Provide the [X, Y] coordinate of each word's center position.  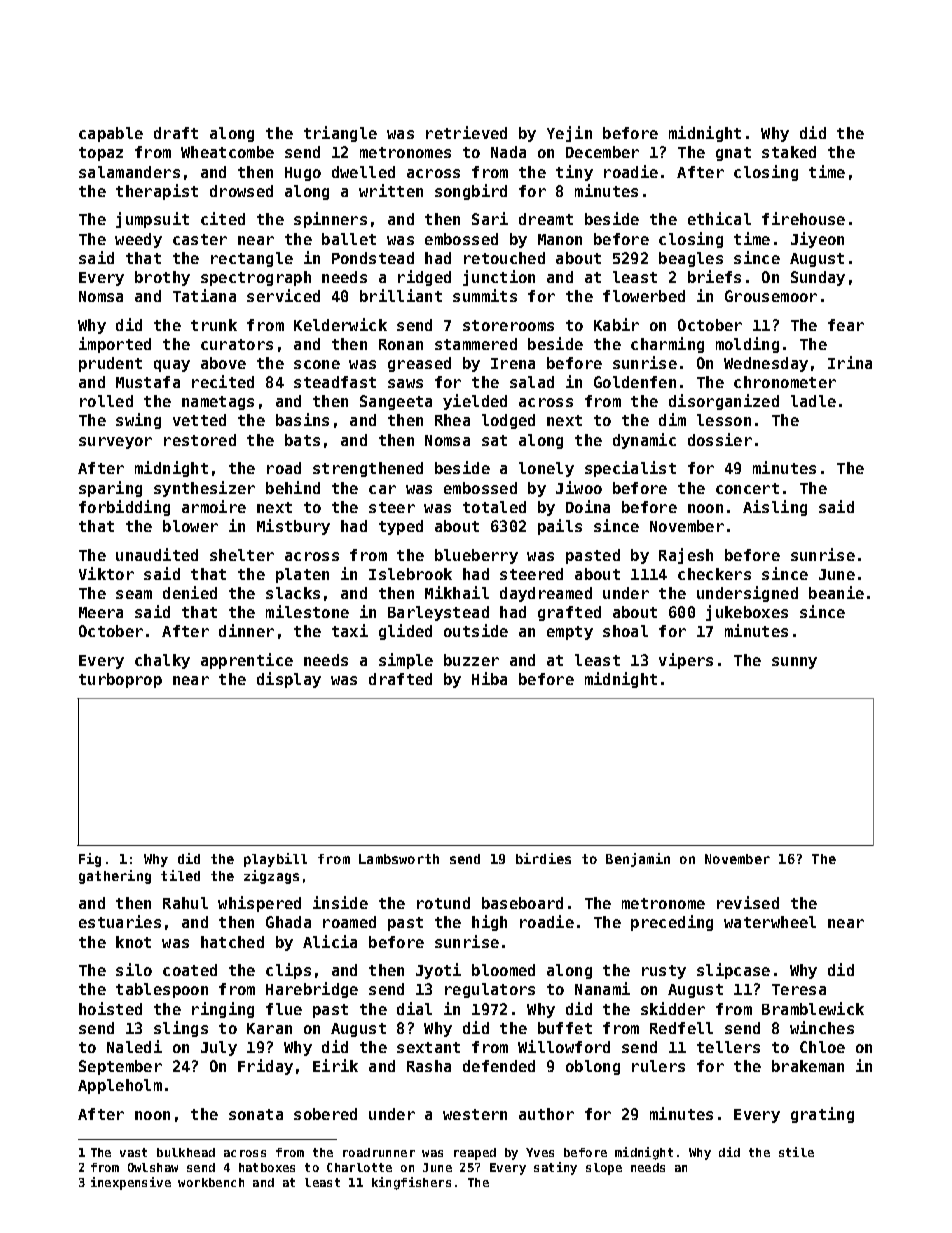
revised [748, 902]
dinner [246, 630]
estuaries [120, 921]
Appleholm [120, 1086]
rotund [443, 903]
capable [111, 134]
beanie [836, 592]
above [223, 363]
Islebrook [410, 574]
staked [789, 152]
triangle [340, 134]
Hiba [489, 678]
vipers [686, 661]
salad [532, 382]
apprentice [247, 661]
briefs [714, 276]
